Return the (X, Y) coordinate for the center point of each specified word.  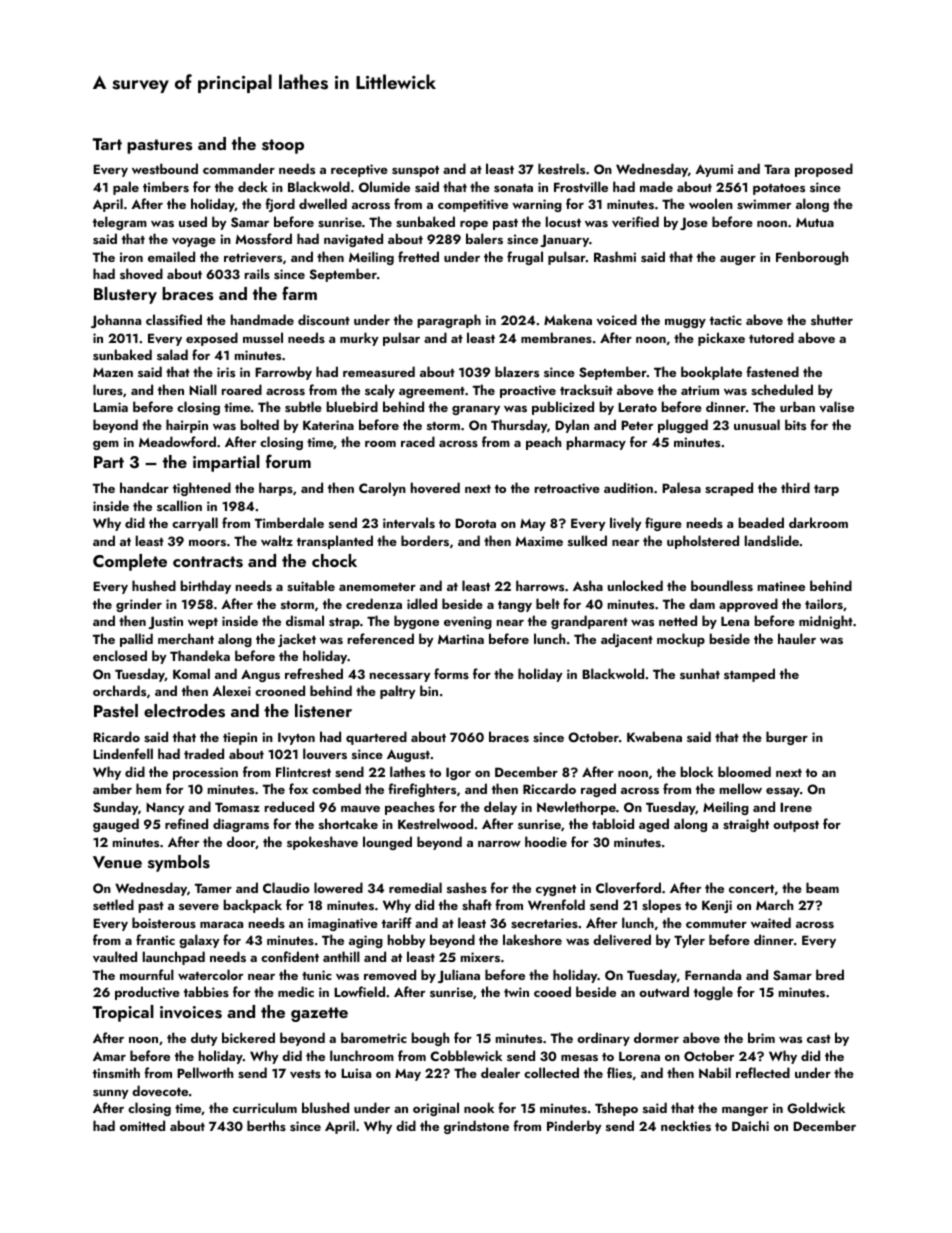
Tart (107, 144)
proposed (824, 170)
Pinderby (574, 1127)
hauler (797, 638)
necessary (400, 677)
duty (204, 1039)
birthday (206, 587)
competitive (473, 205)
